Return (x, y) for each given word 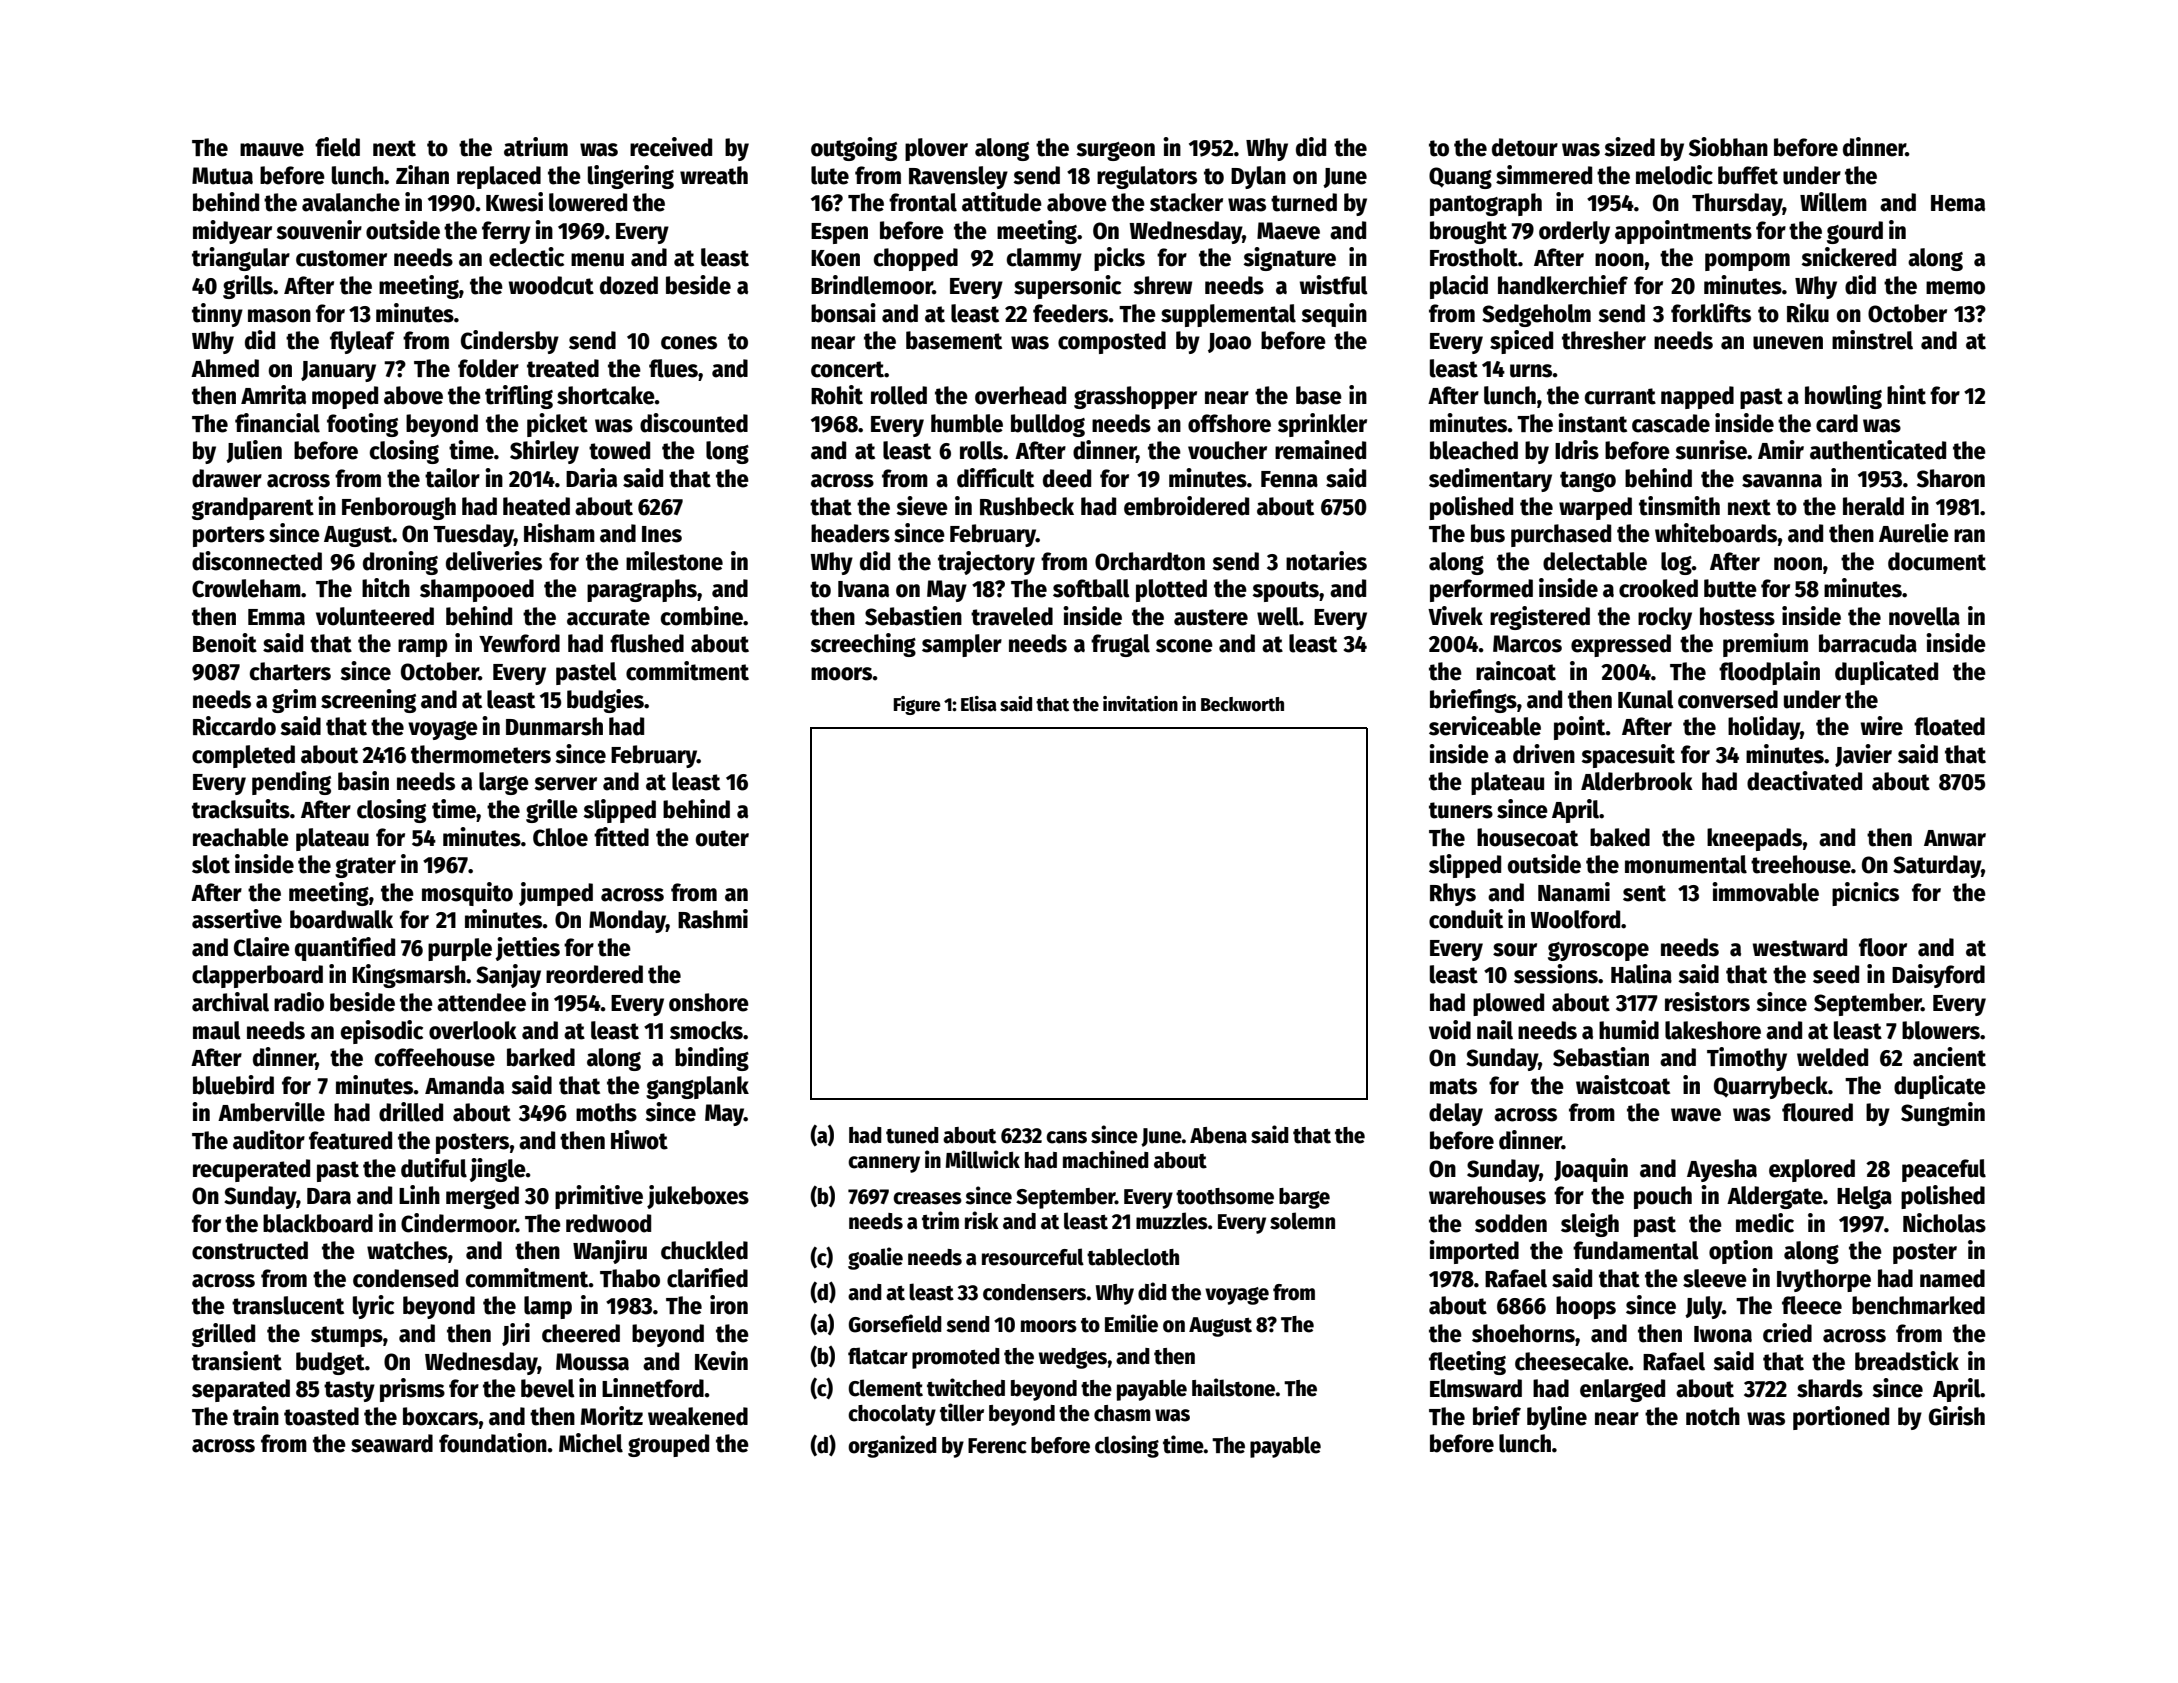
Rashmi (713, 919)
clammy (1044, 259)
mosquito (467, 894)
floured (1817, 1112)
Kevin (721, 1361)
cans (1066, 1137)
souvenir (319, 230)
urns (1531, 371)
